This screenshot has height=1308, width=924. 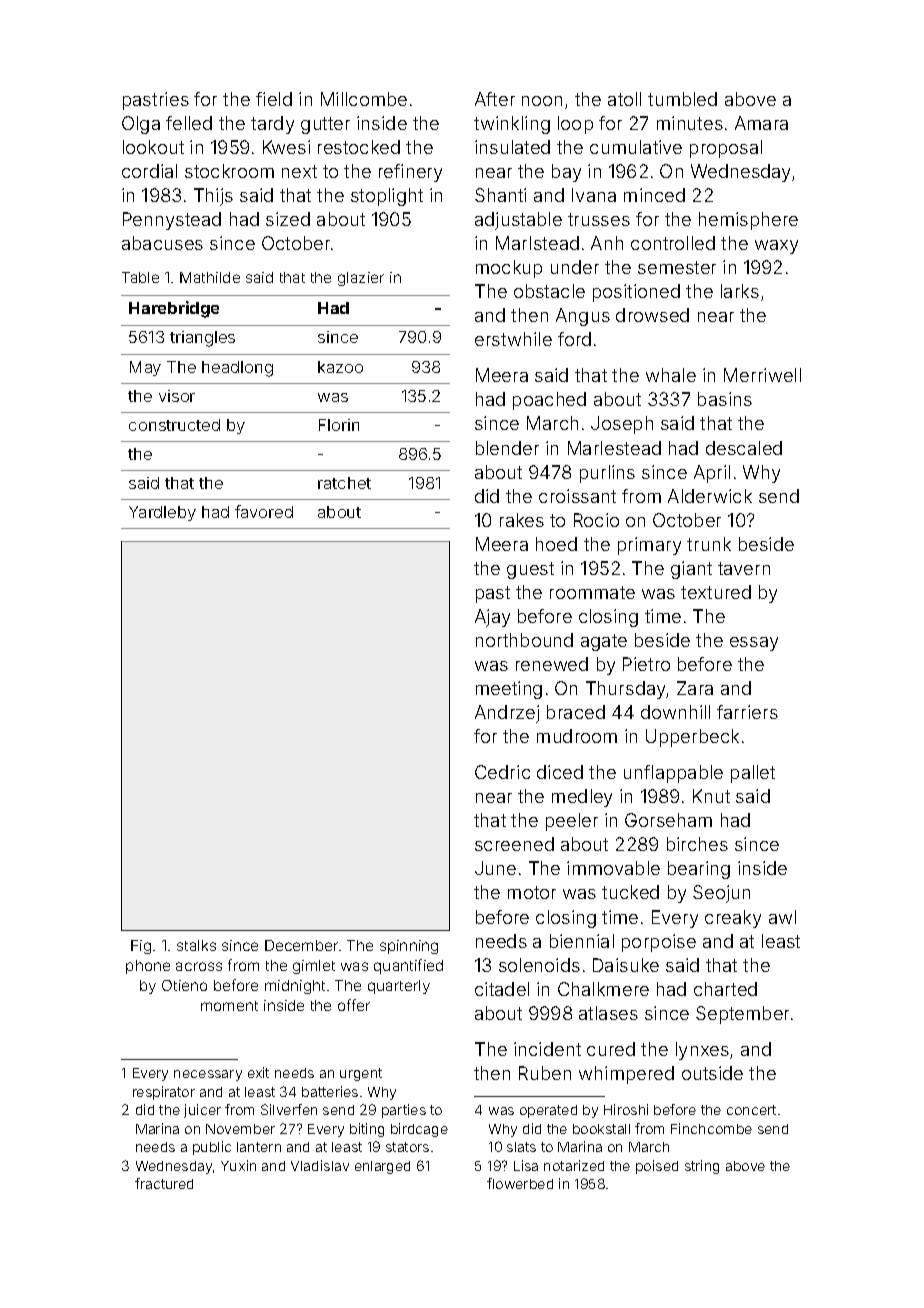 What do you see at coordinates (699, 870) in the screenshot?
I see `bearing` at bounding box center [699, 870].
